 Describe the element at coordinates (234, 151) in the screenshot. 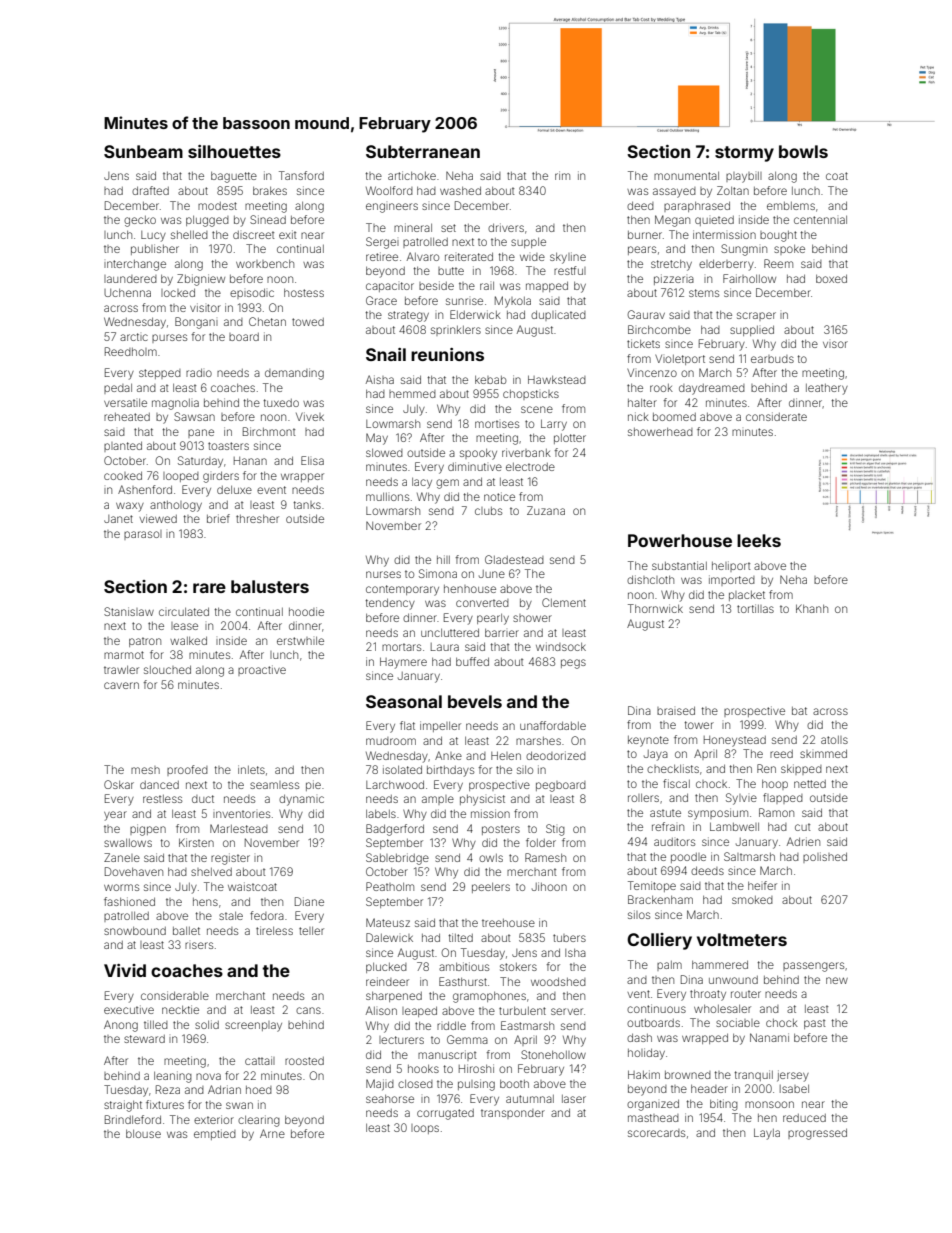

I see `silhouettes` at that location.
